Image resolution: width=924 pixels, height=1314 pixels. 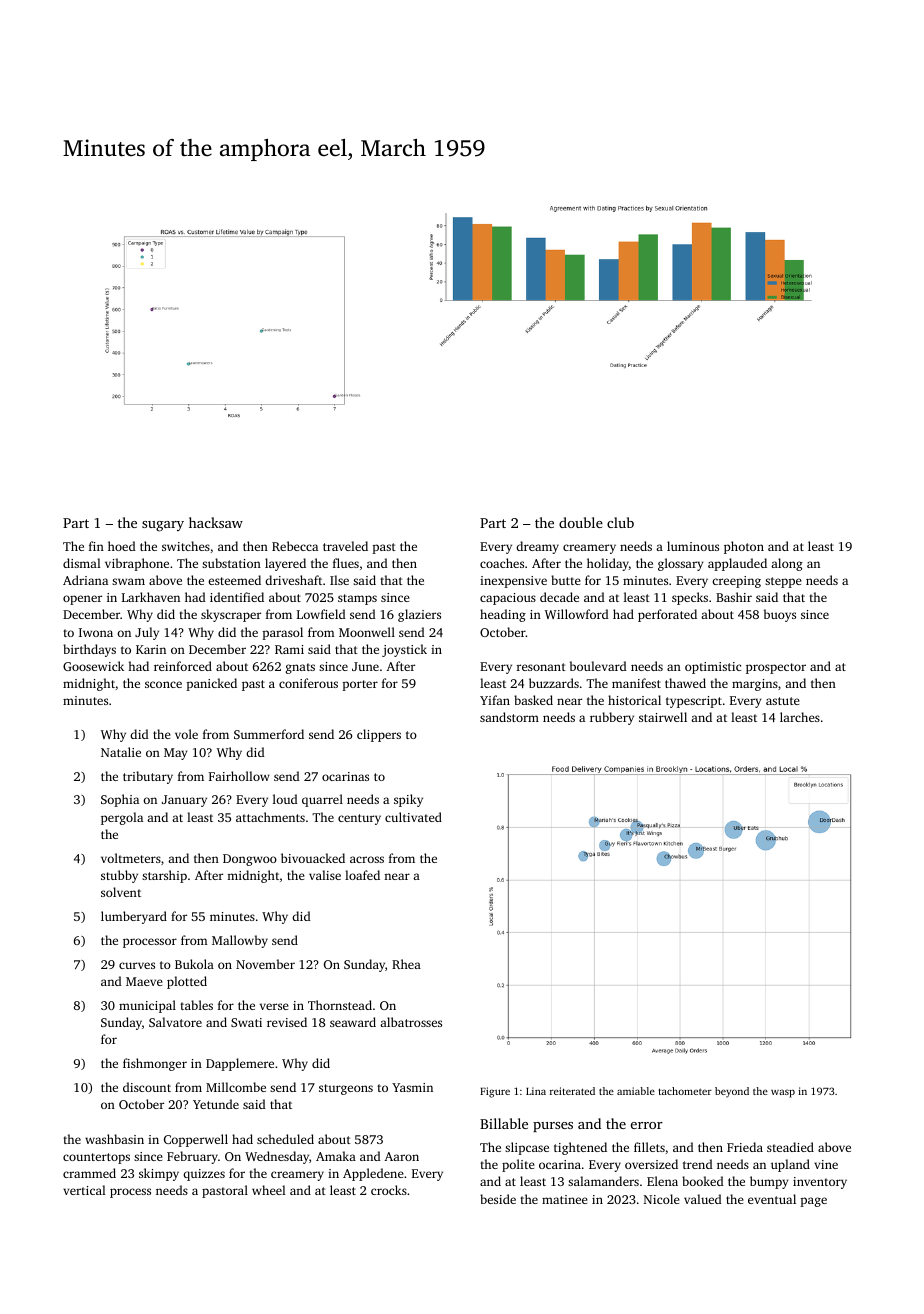 I want to click on photon, so click(x=744, y=547).
